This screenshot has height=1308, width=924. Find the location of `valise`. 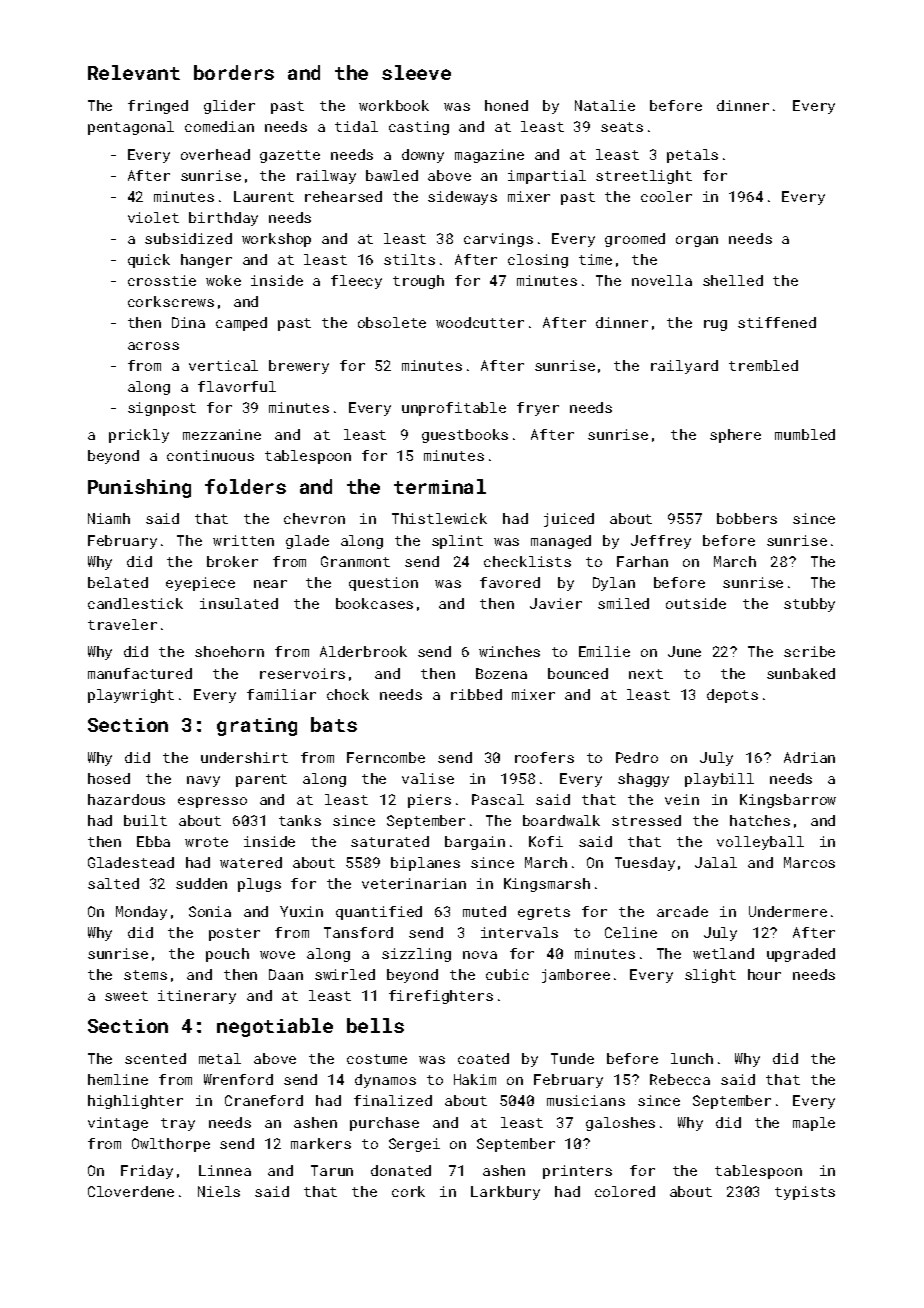

valise is located at coordinates (428, 778).
